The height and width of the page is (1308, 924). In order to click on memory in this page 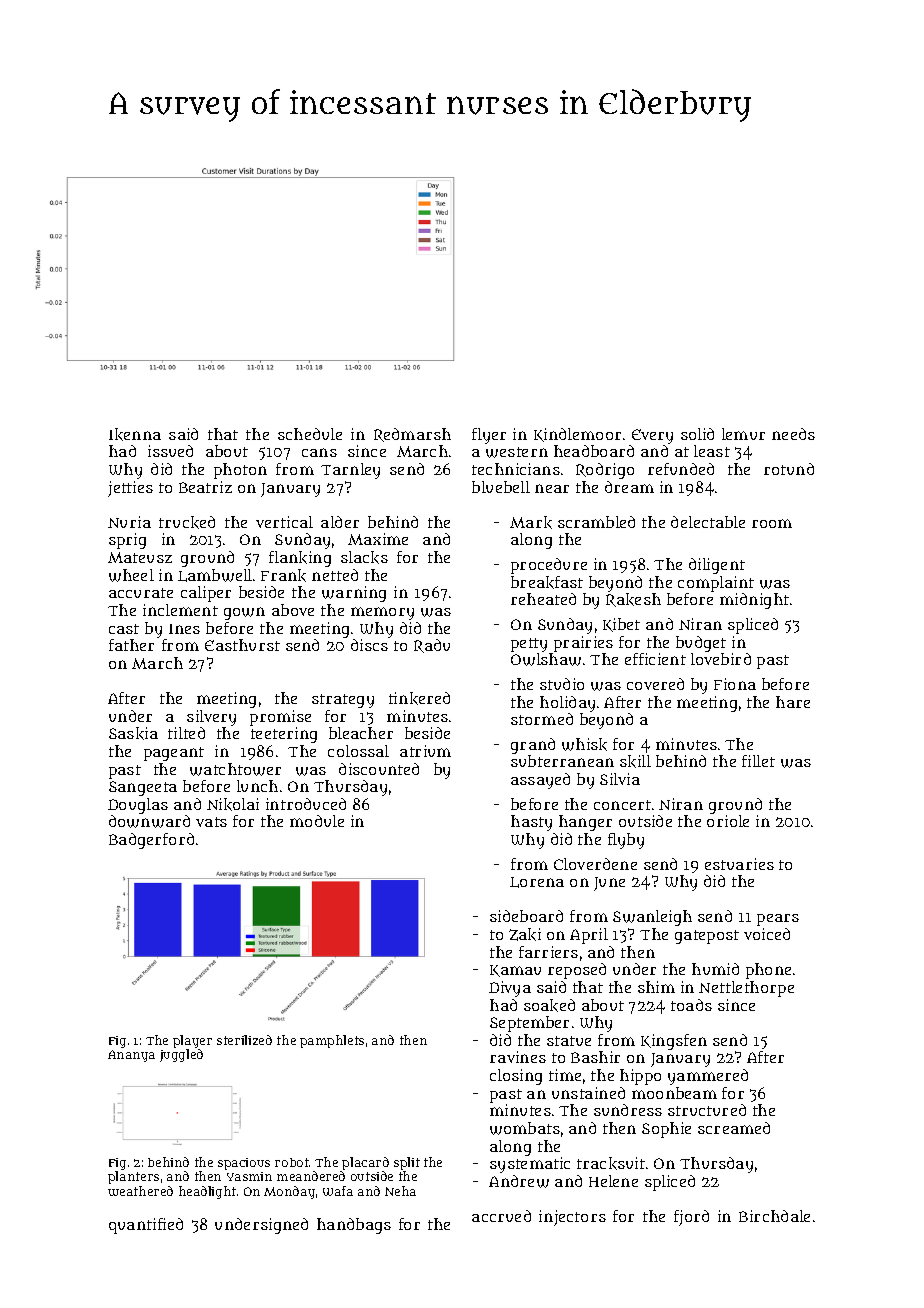, I will do `click(382, 613)`.
